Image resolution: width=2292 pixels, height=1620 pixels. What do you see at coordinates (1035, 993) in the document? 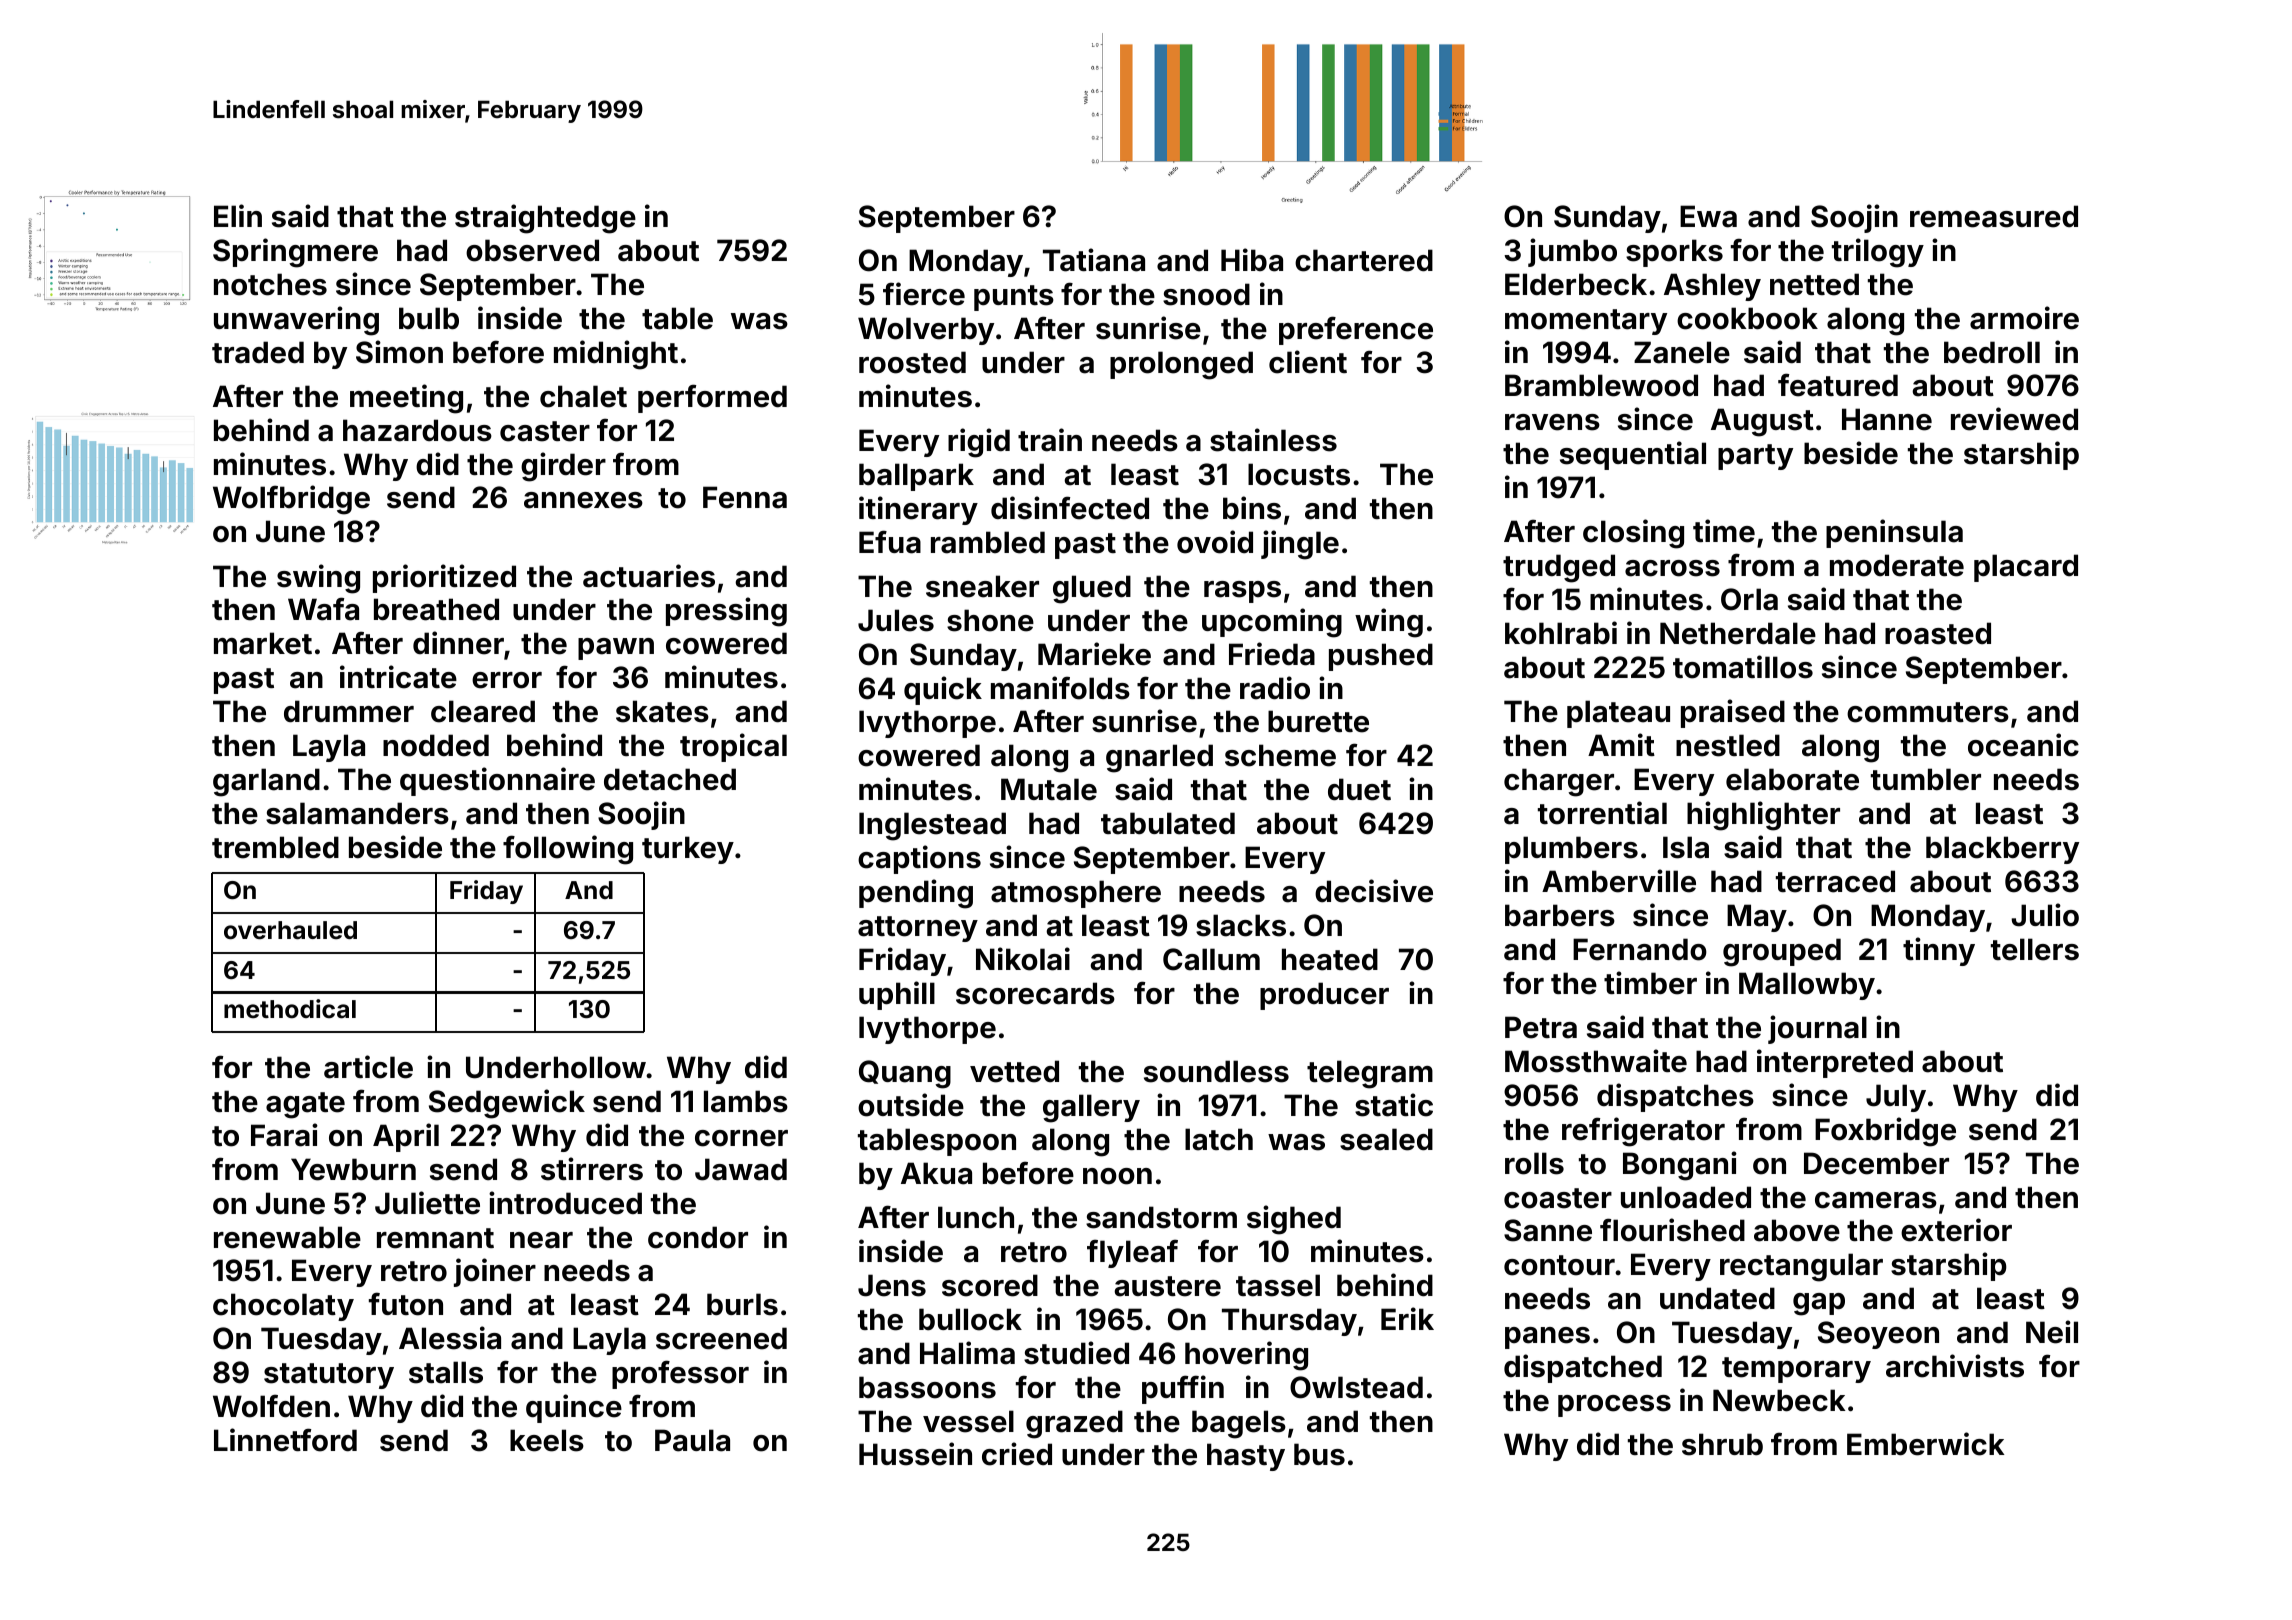
I see `scorecards` at bounding box center [1035, 993].
